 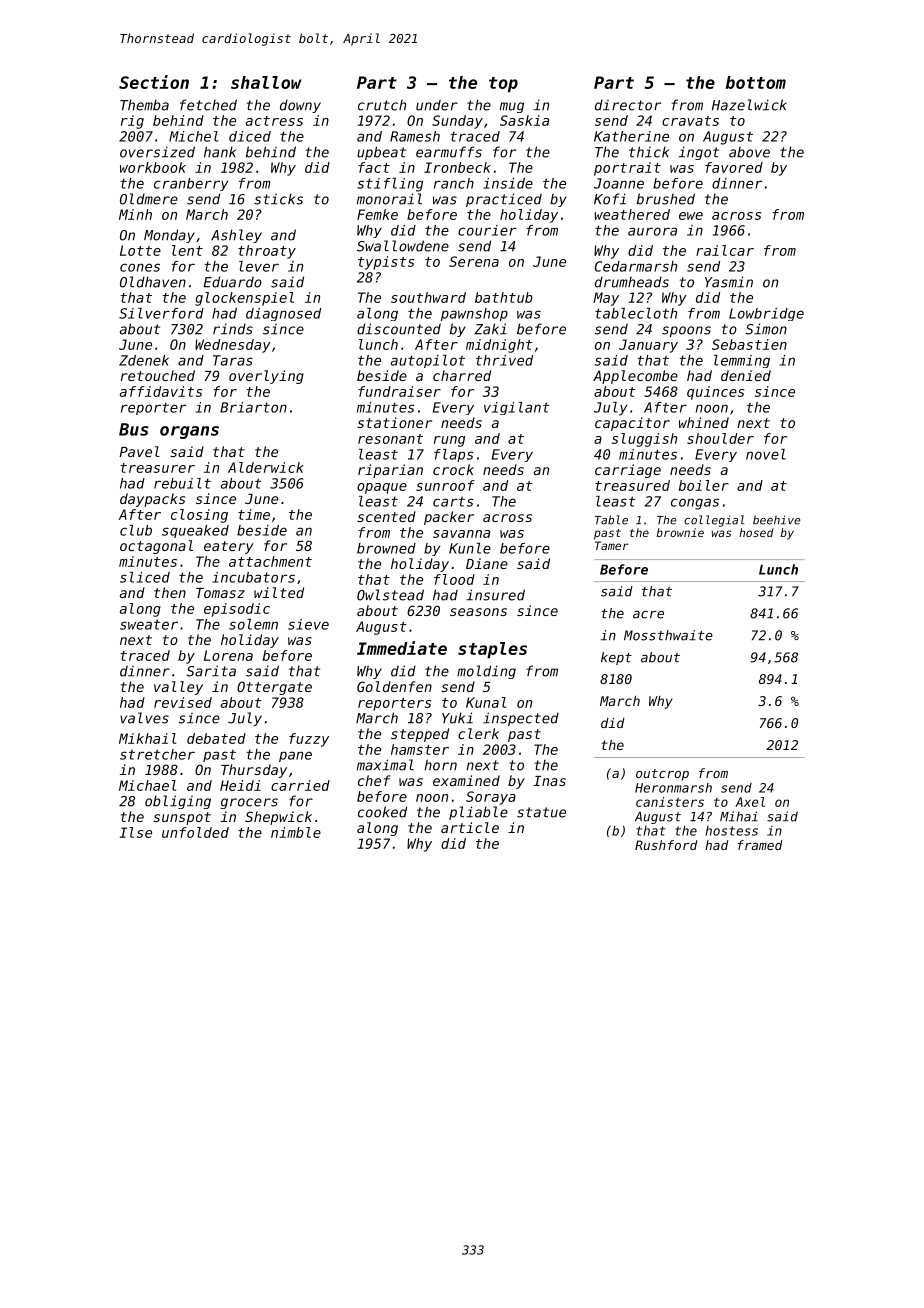 What do you see at coordinates (403, 246) in the document?
I see `Swallowdene` at bounding box center [403, 246].
